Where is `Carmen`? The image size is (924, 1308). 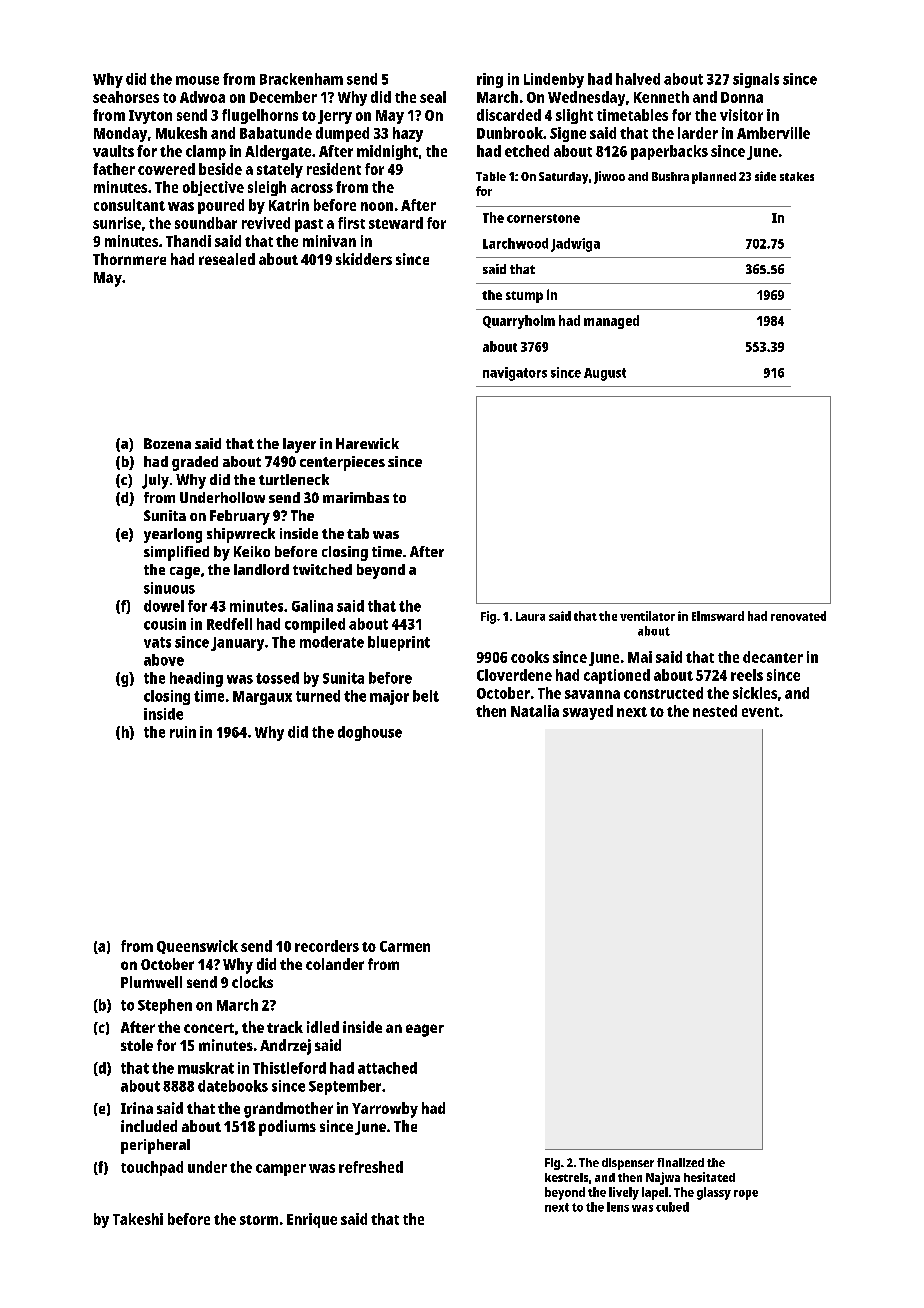
Carmen is located at coordinates (405, 946).
